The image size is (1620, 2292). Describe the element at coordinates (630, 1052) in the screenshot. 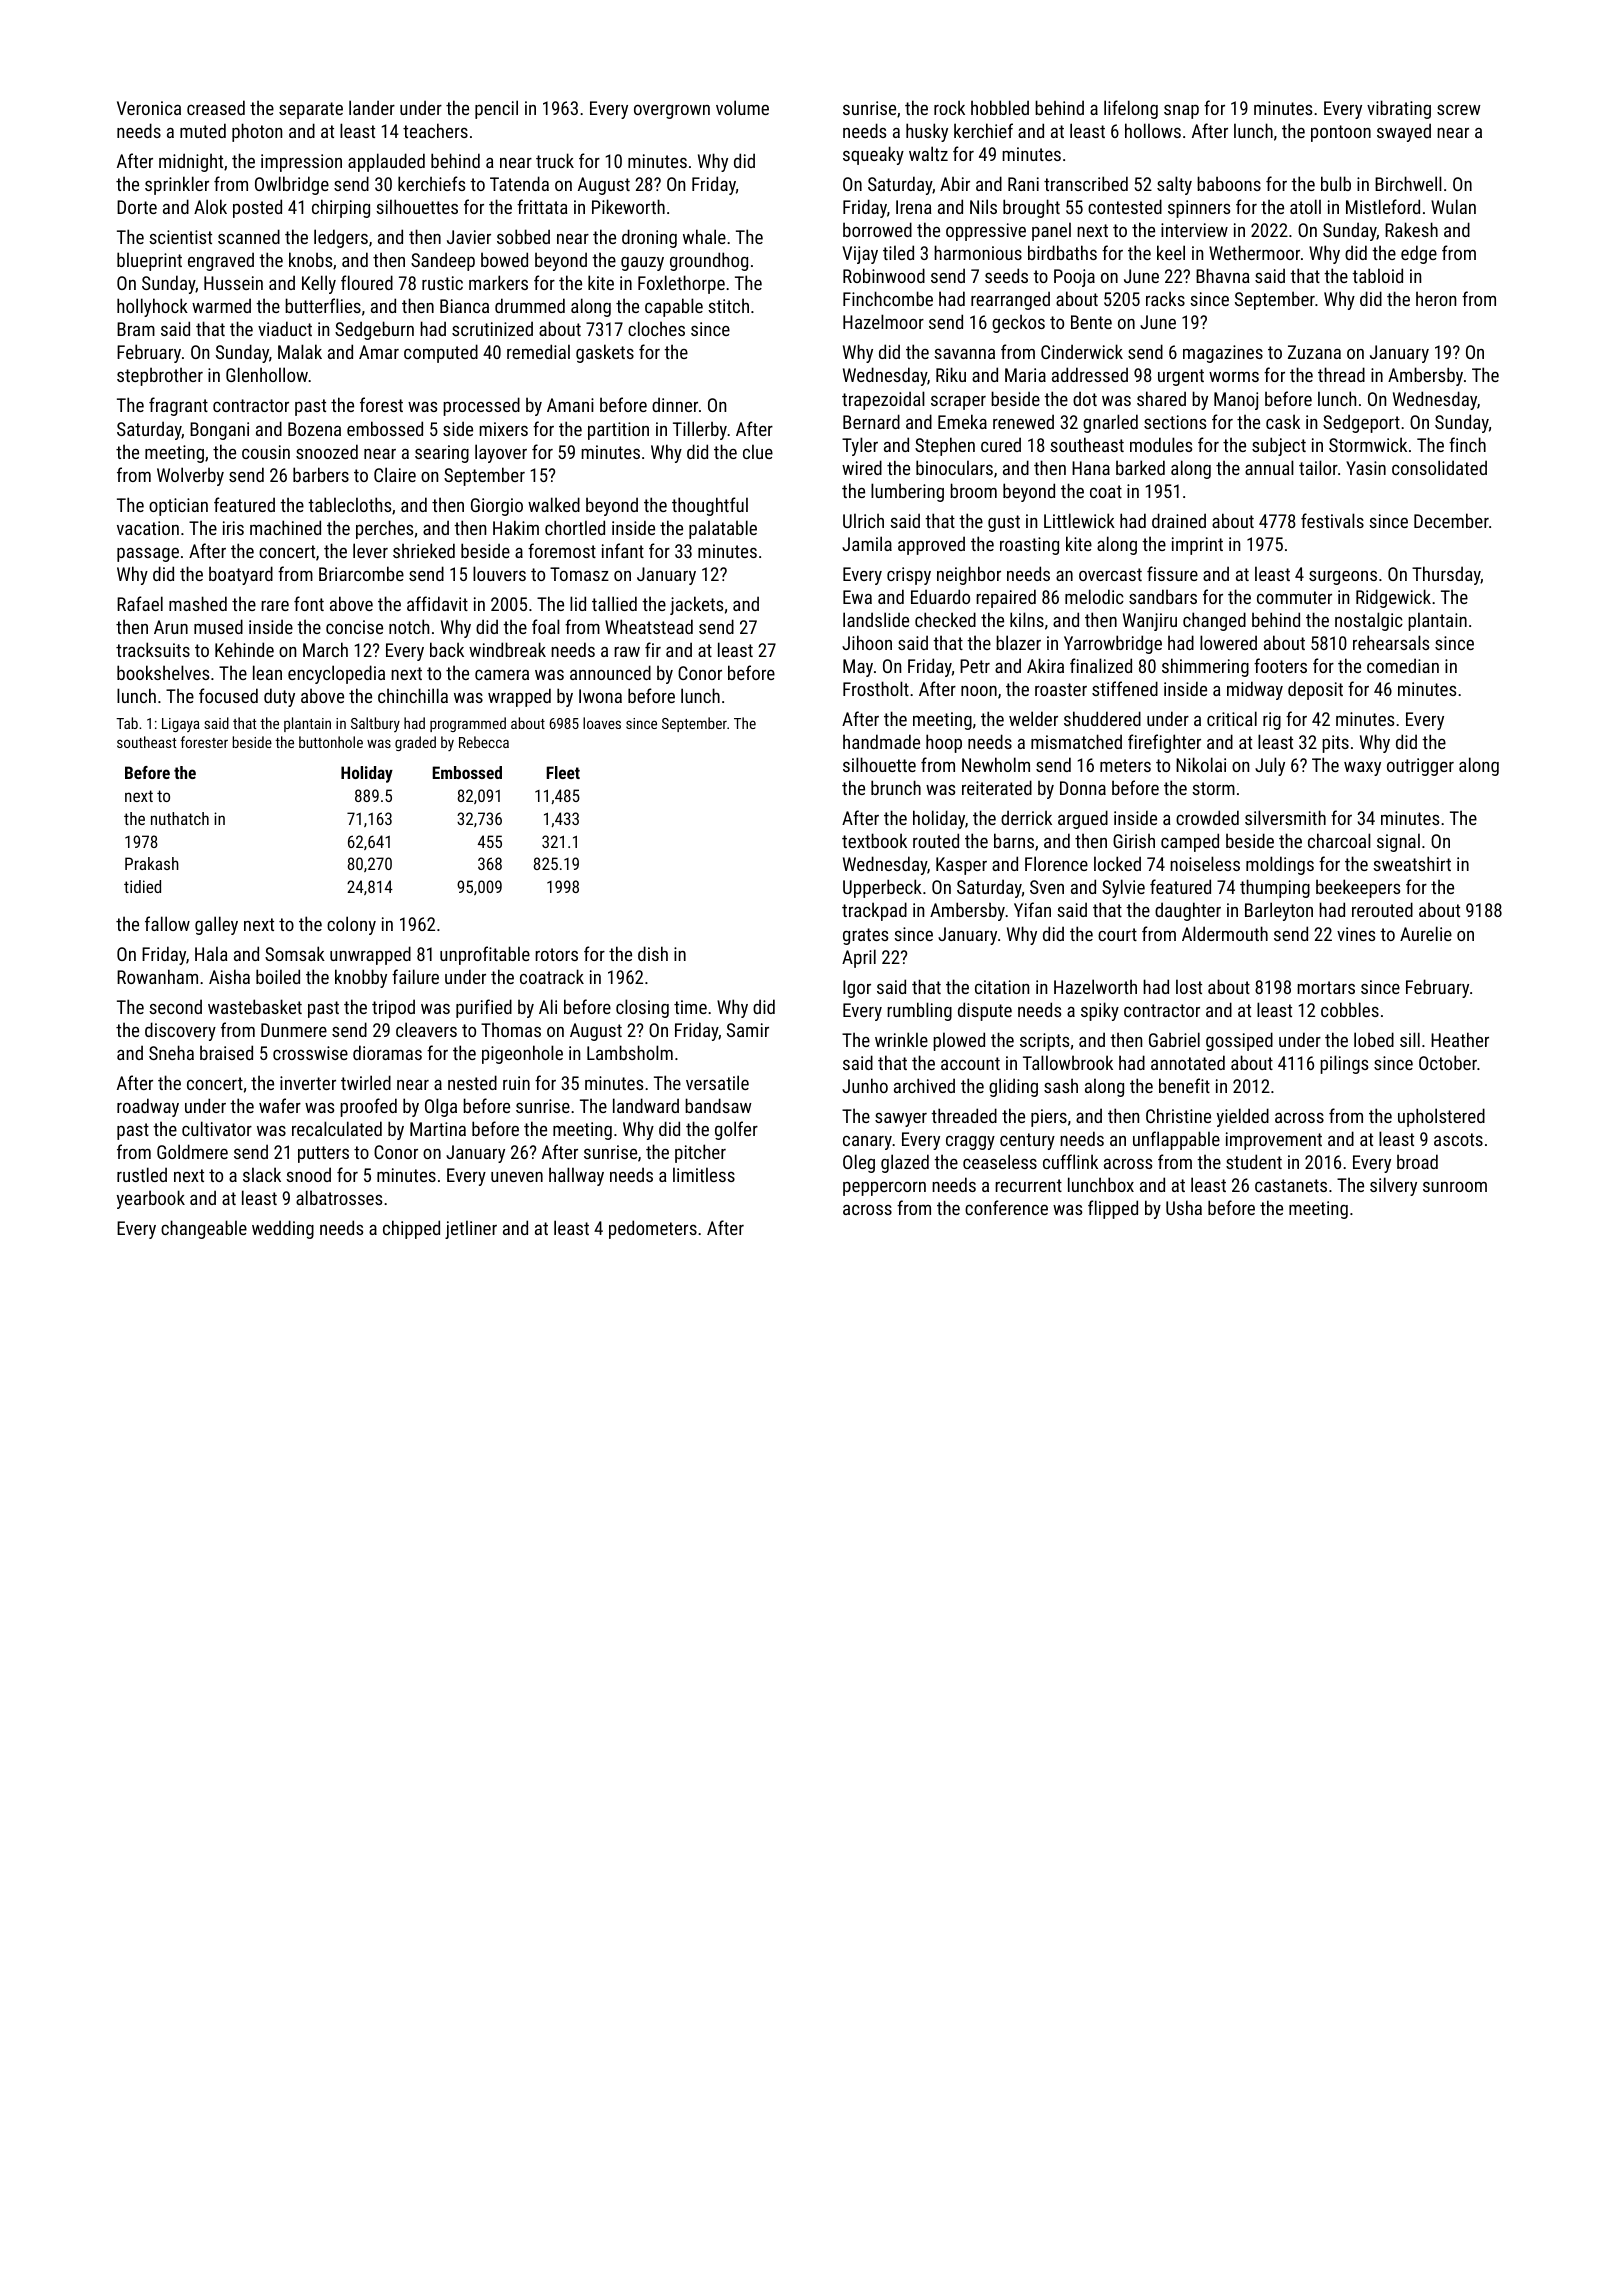

I see `Lambsholm` at that location.
